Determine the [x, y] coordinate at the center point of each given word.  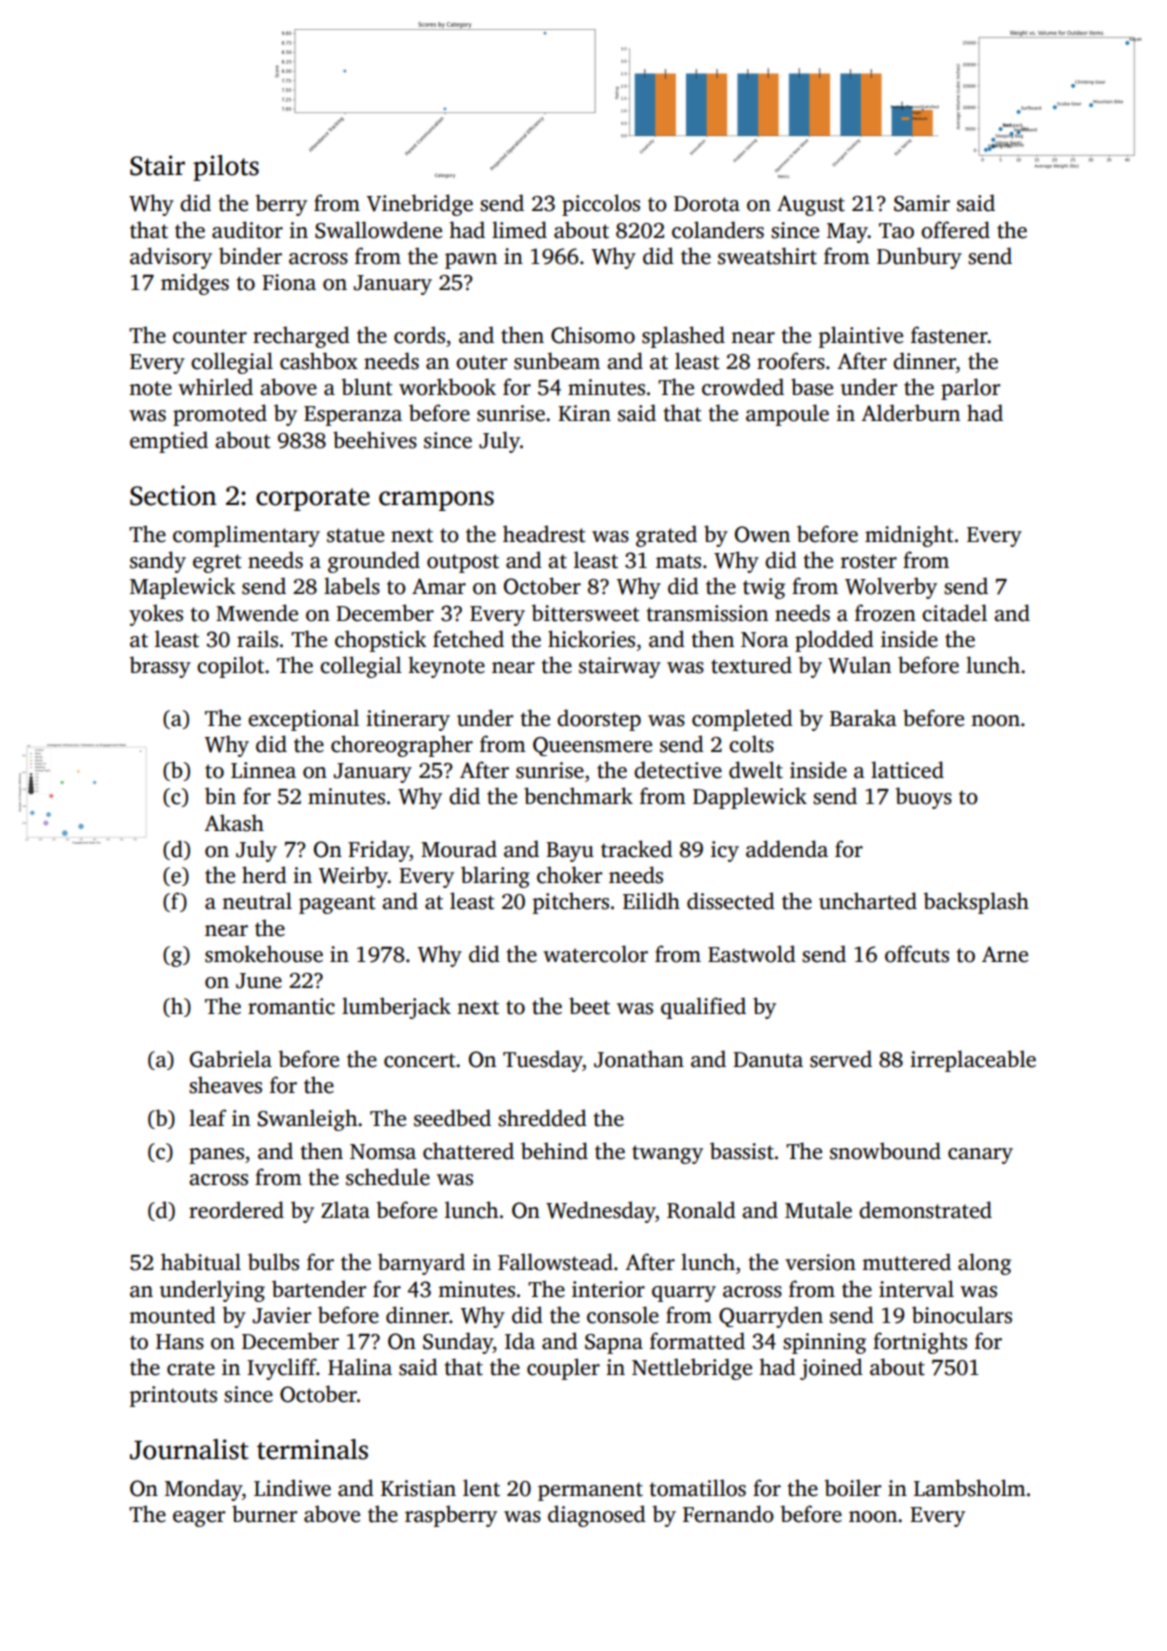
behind [554, 1151]
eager [199, 1519]
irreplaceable [973, 1061]
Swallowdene [378, 230]
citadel [954, 613]
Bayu [570, 852]
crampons [436, 501]
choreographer [402, 746]
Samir [922, 203]
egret [217, 563]
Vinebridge [420, 205]
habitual [201, 1262]
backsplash [976, 903]
